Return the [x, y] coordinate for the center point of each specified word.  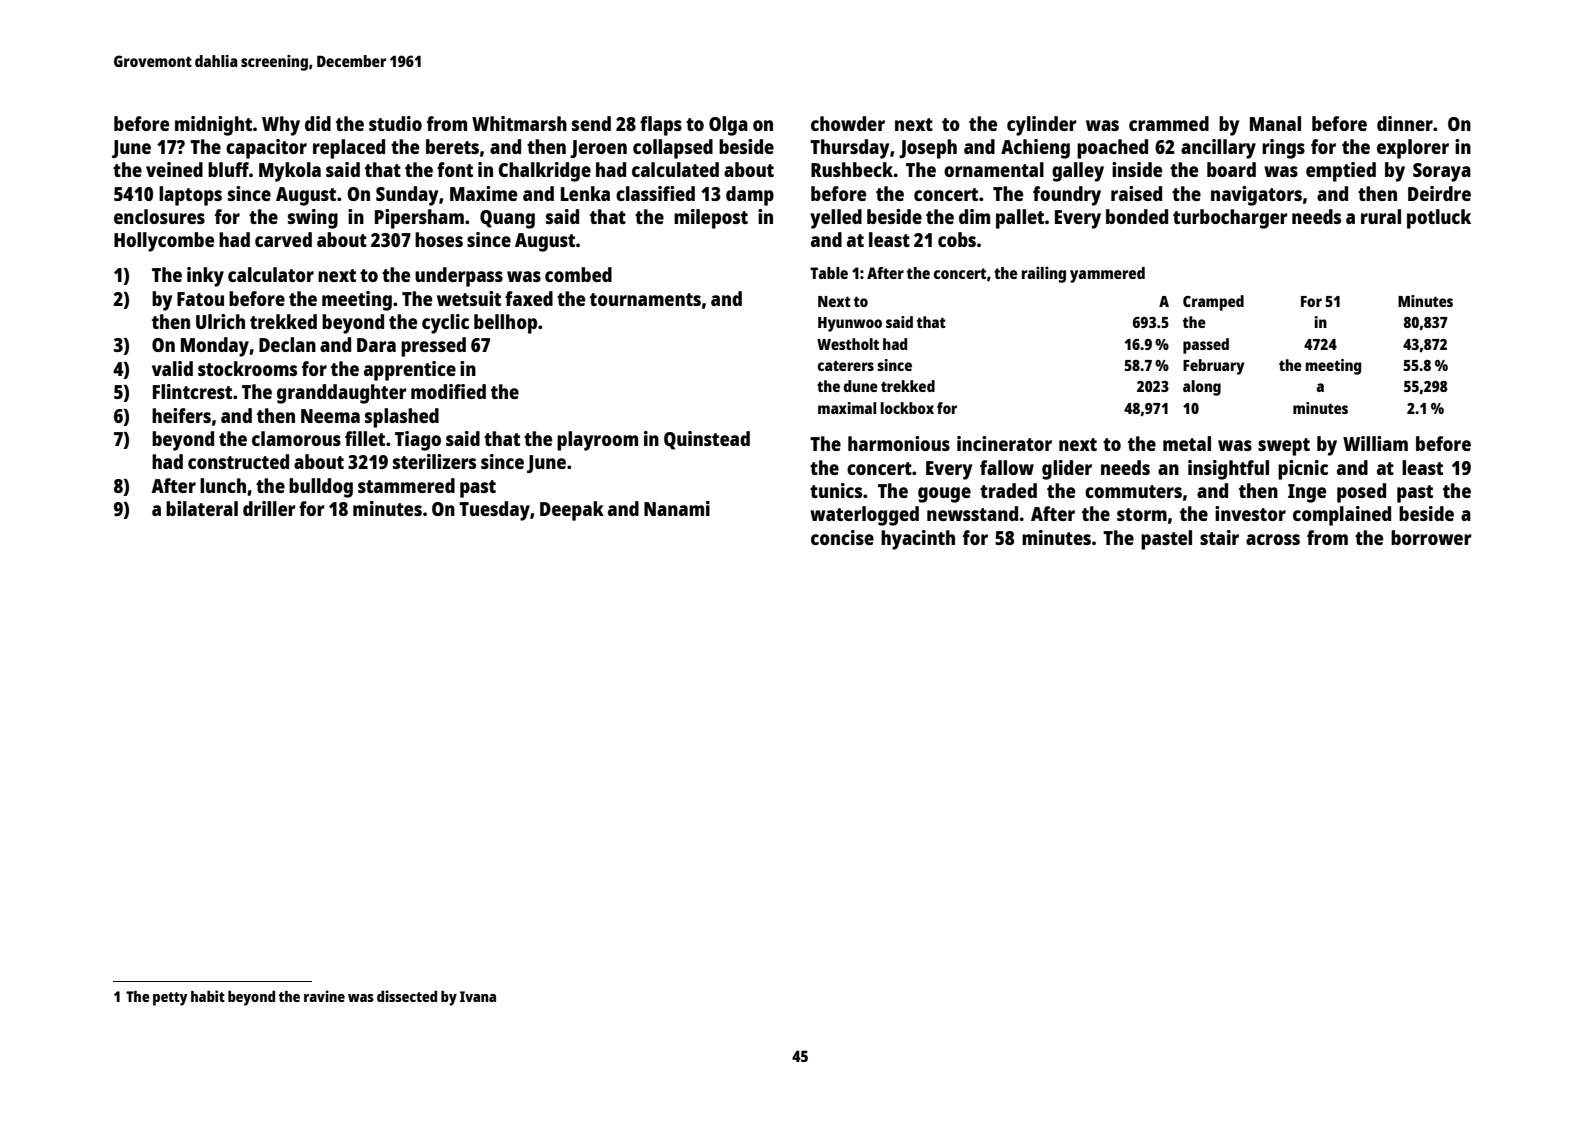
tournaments [645, 299]
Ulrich [220, 321]
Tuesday [494, 511]
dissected [407, 996]
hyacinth [918, 540]
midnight [213, 126]
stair [1219, 537]
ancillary [1218, 149]
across [1273, 539]
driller [269, 508]
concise [842, 537]
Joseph [928, 149]
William [1375, 443]
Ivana [478, 996]
